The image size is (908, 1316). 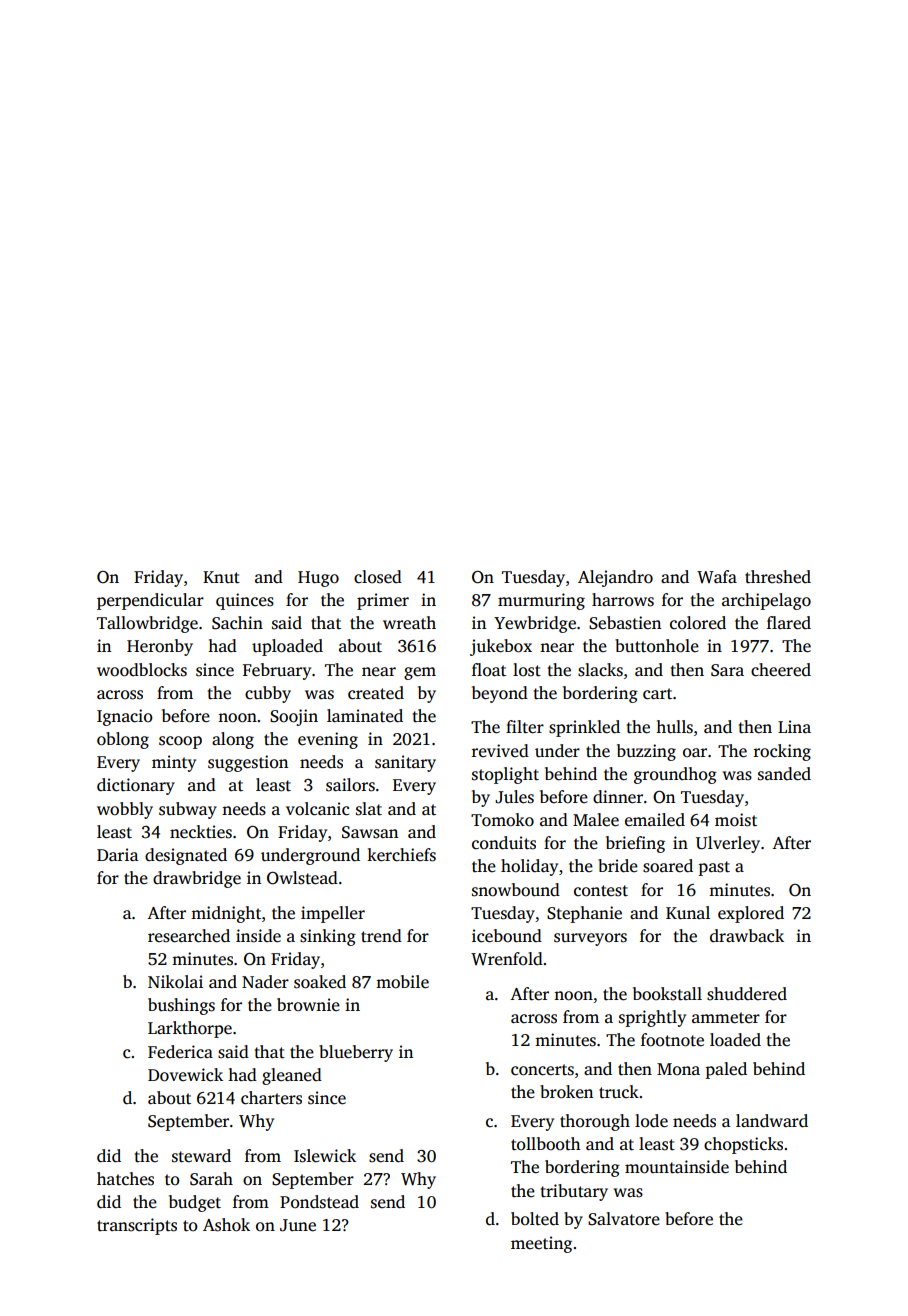 What do you see at coordinates (743, 1145) in the document?
I see `chopsticks` at bounding box center [743, 1145].
